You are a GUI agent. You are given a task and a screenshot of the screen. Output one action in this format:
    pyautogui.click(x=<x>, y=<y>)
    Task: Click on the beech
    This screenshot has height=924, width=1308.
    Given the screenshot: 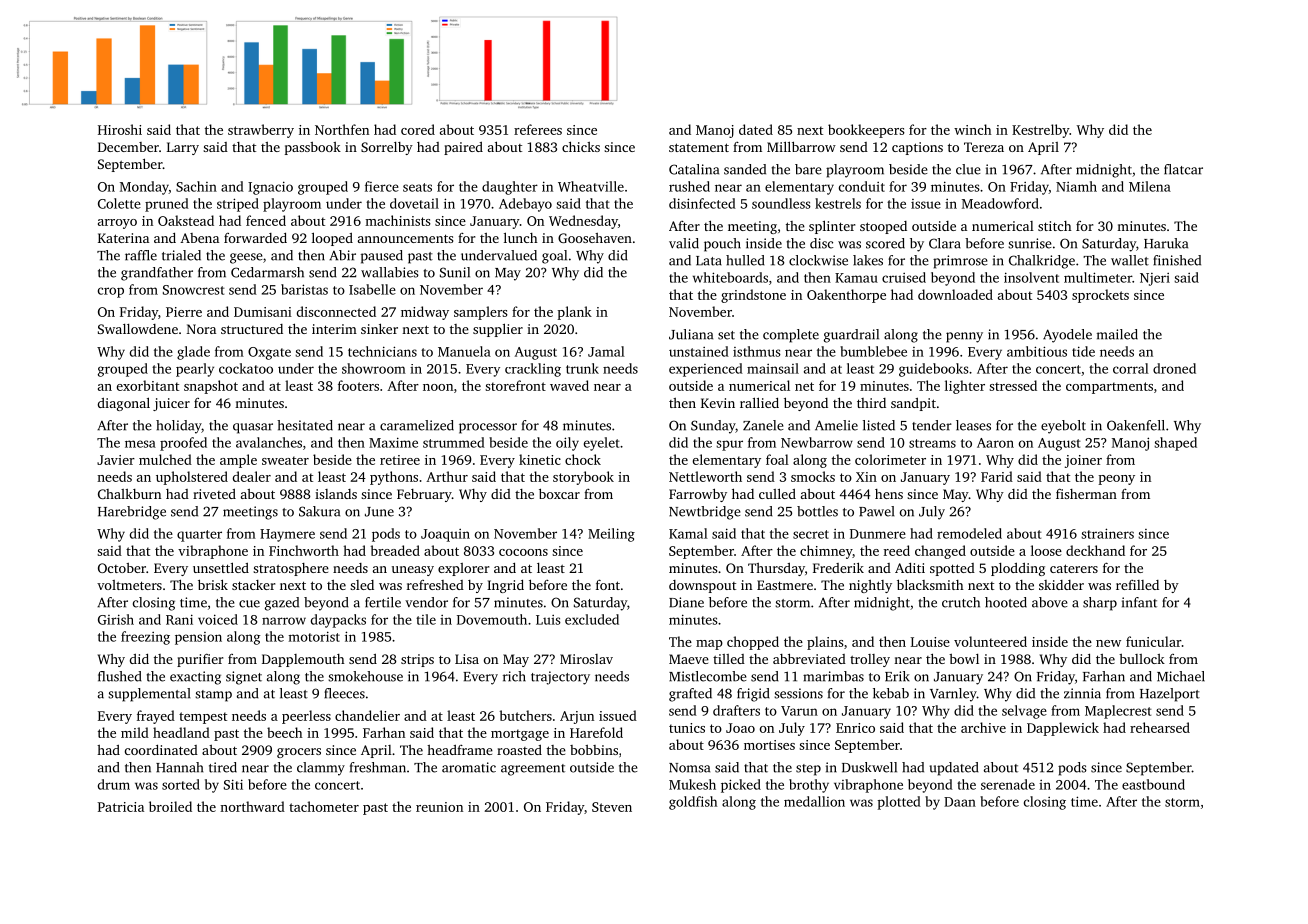 What is the action you would take?
    pyautogui.click(x=285, y=732)
